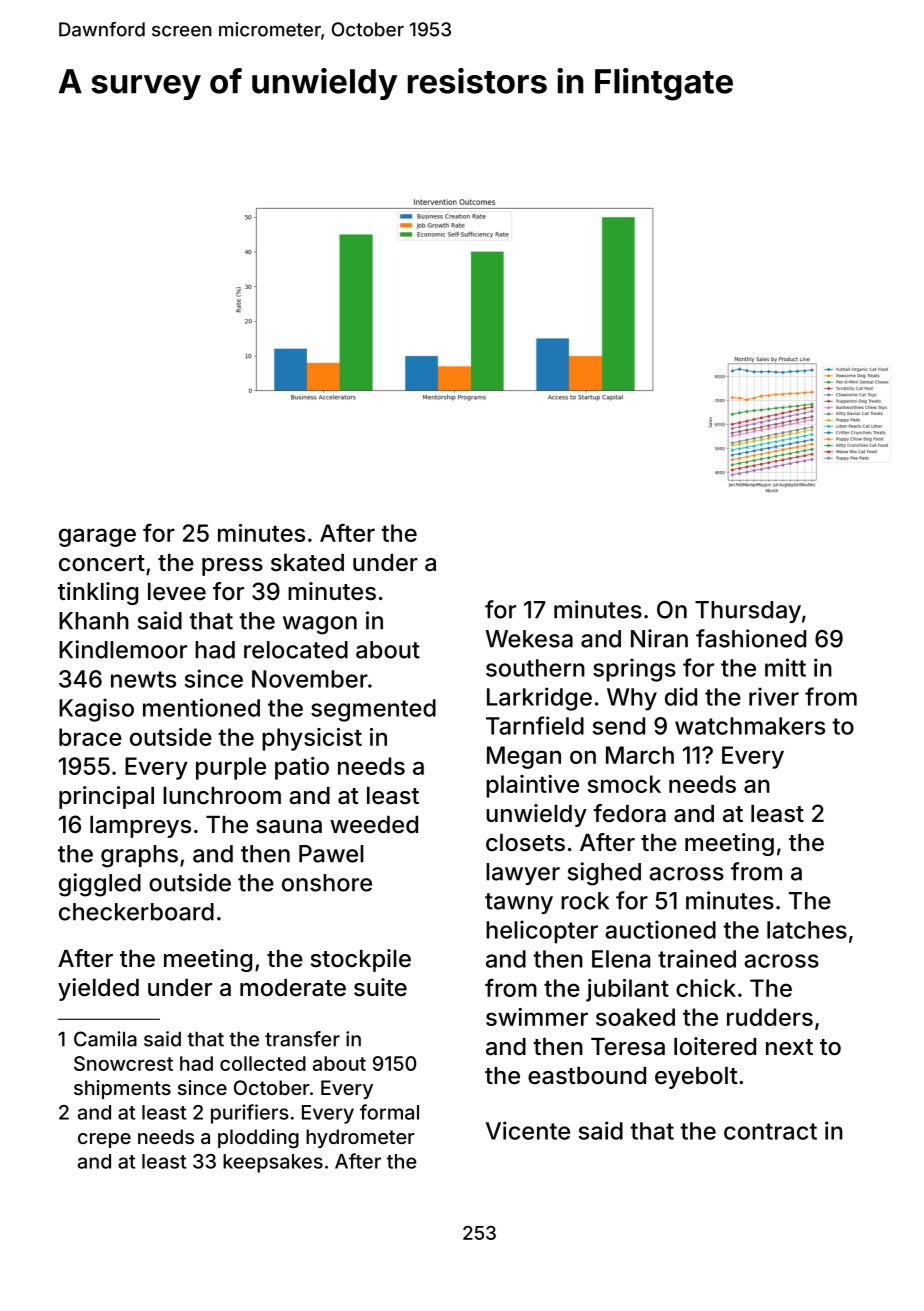 This screenshot has height=1311, width=924. What do you see at coordinates (307, 563) in the screenshot?
I see `skated` at bounding box center [307, 563].
